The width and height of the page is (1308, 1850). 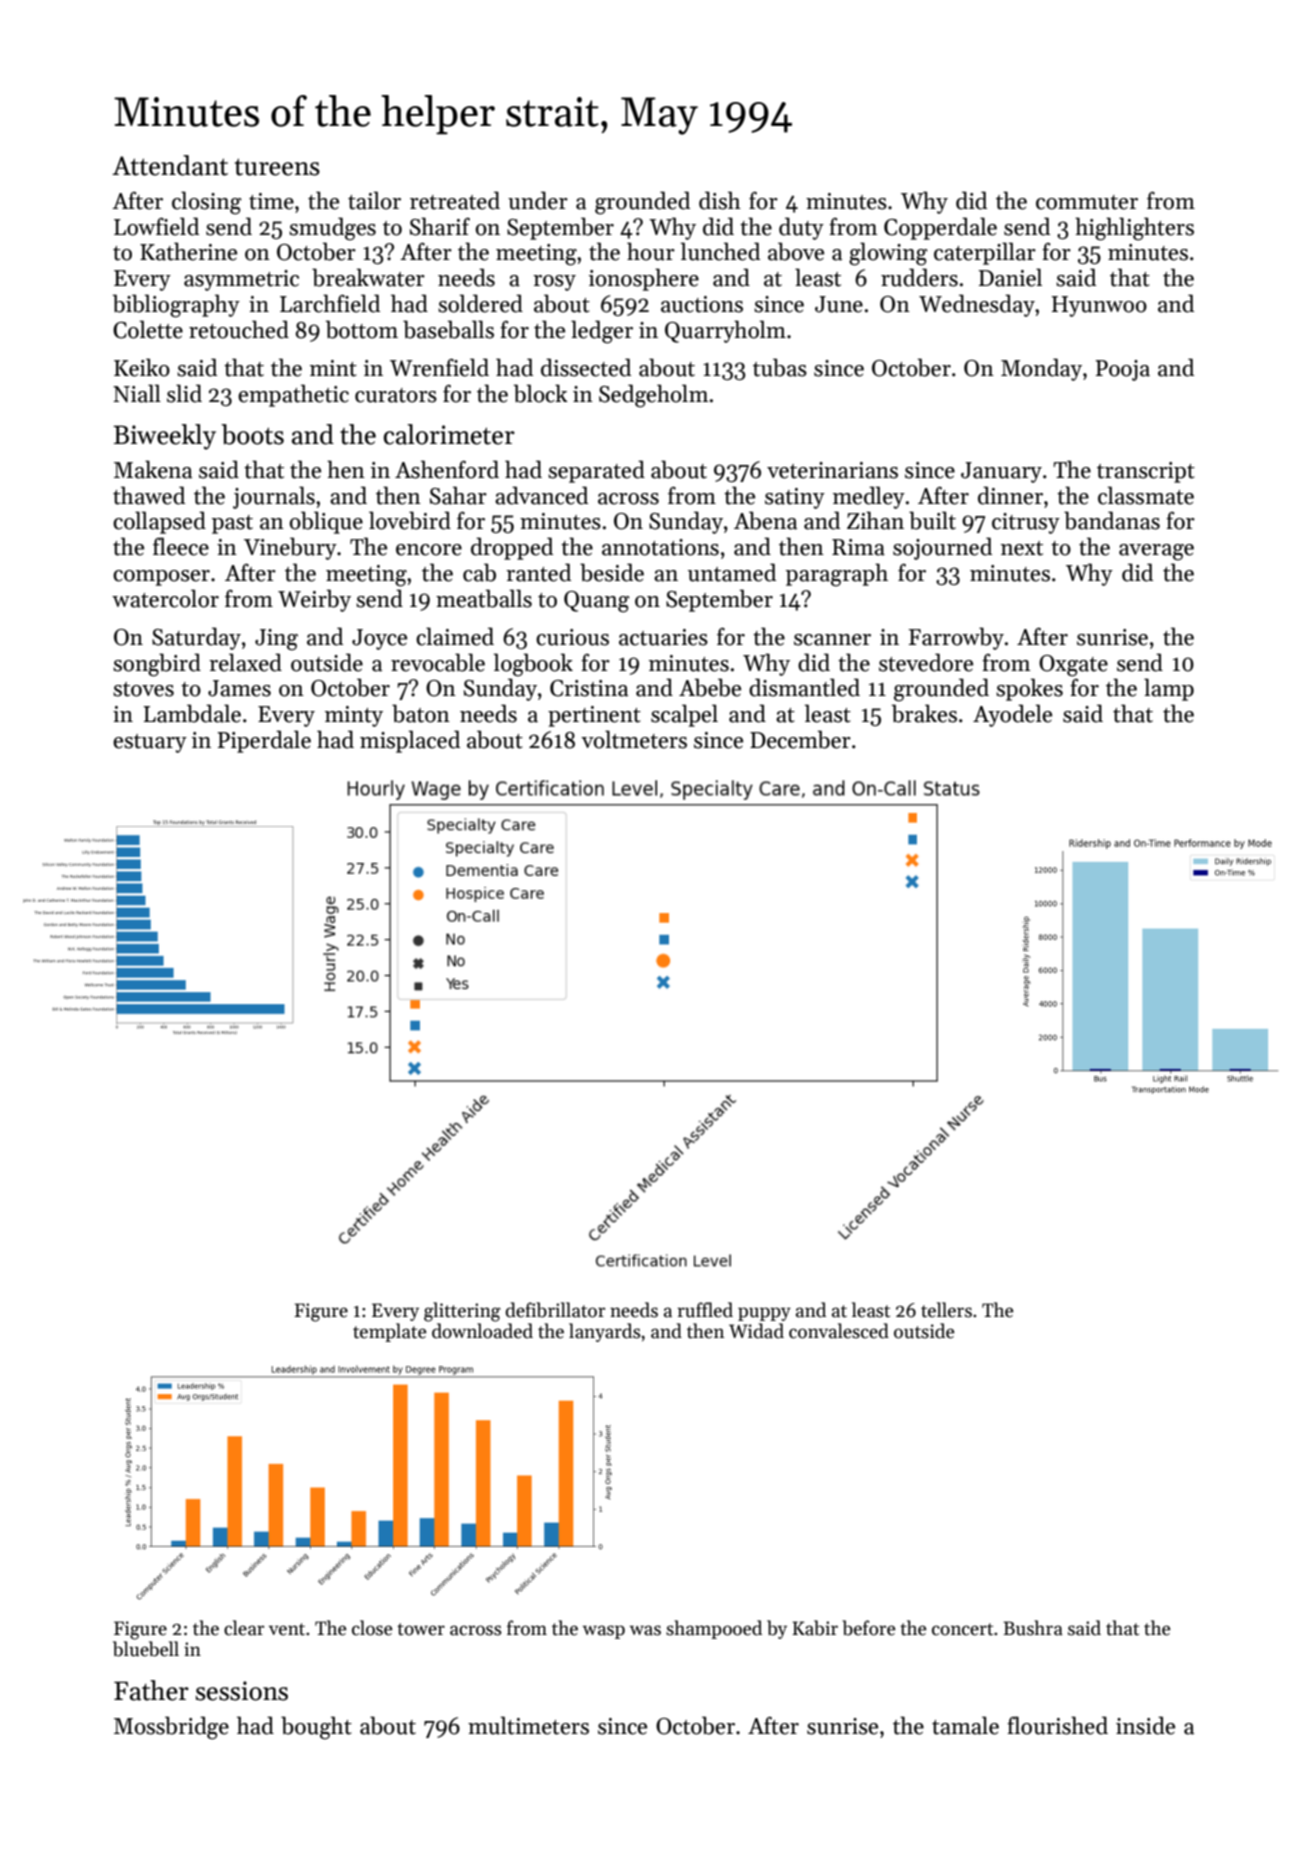 I want to click on commuter, so click(x=1087, y=202).
